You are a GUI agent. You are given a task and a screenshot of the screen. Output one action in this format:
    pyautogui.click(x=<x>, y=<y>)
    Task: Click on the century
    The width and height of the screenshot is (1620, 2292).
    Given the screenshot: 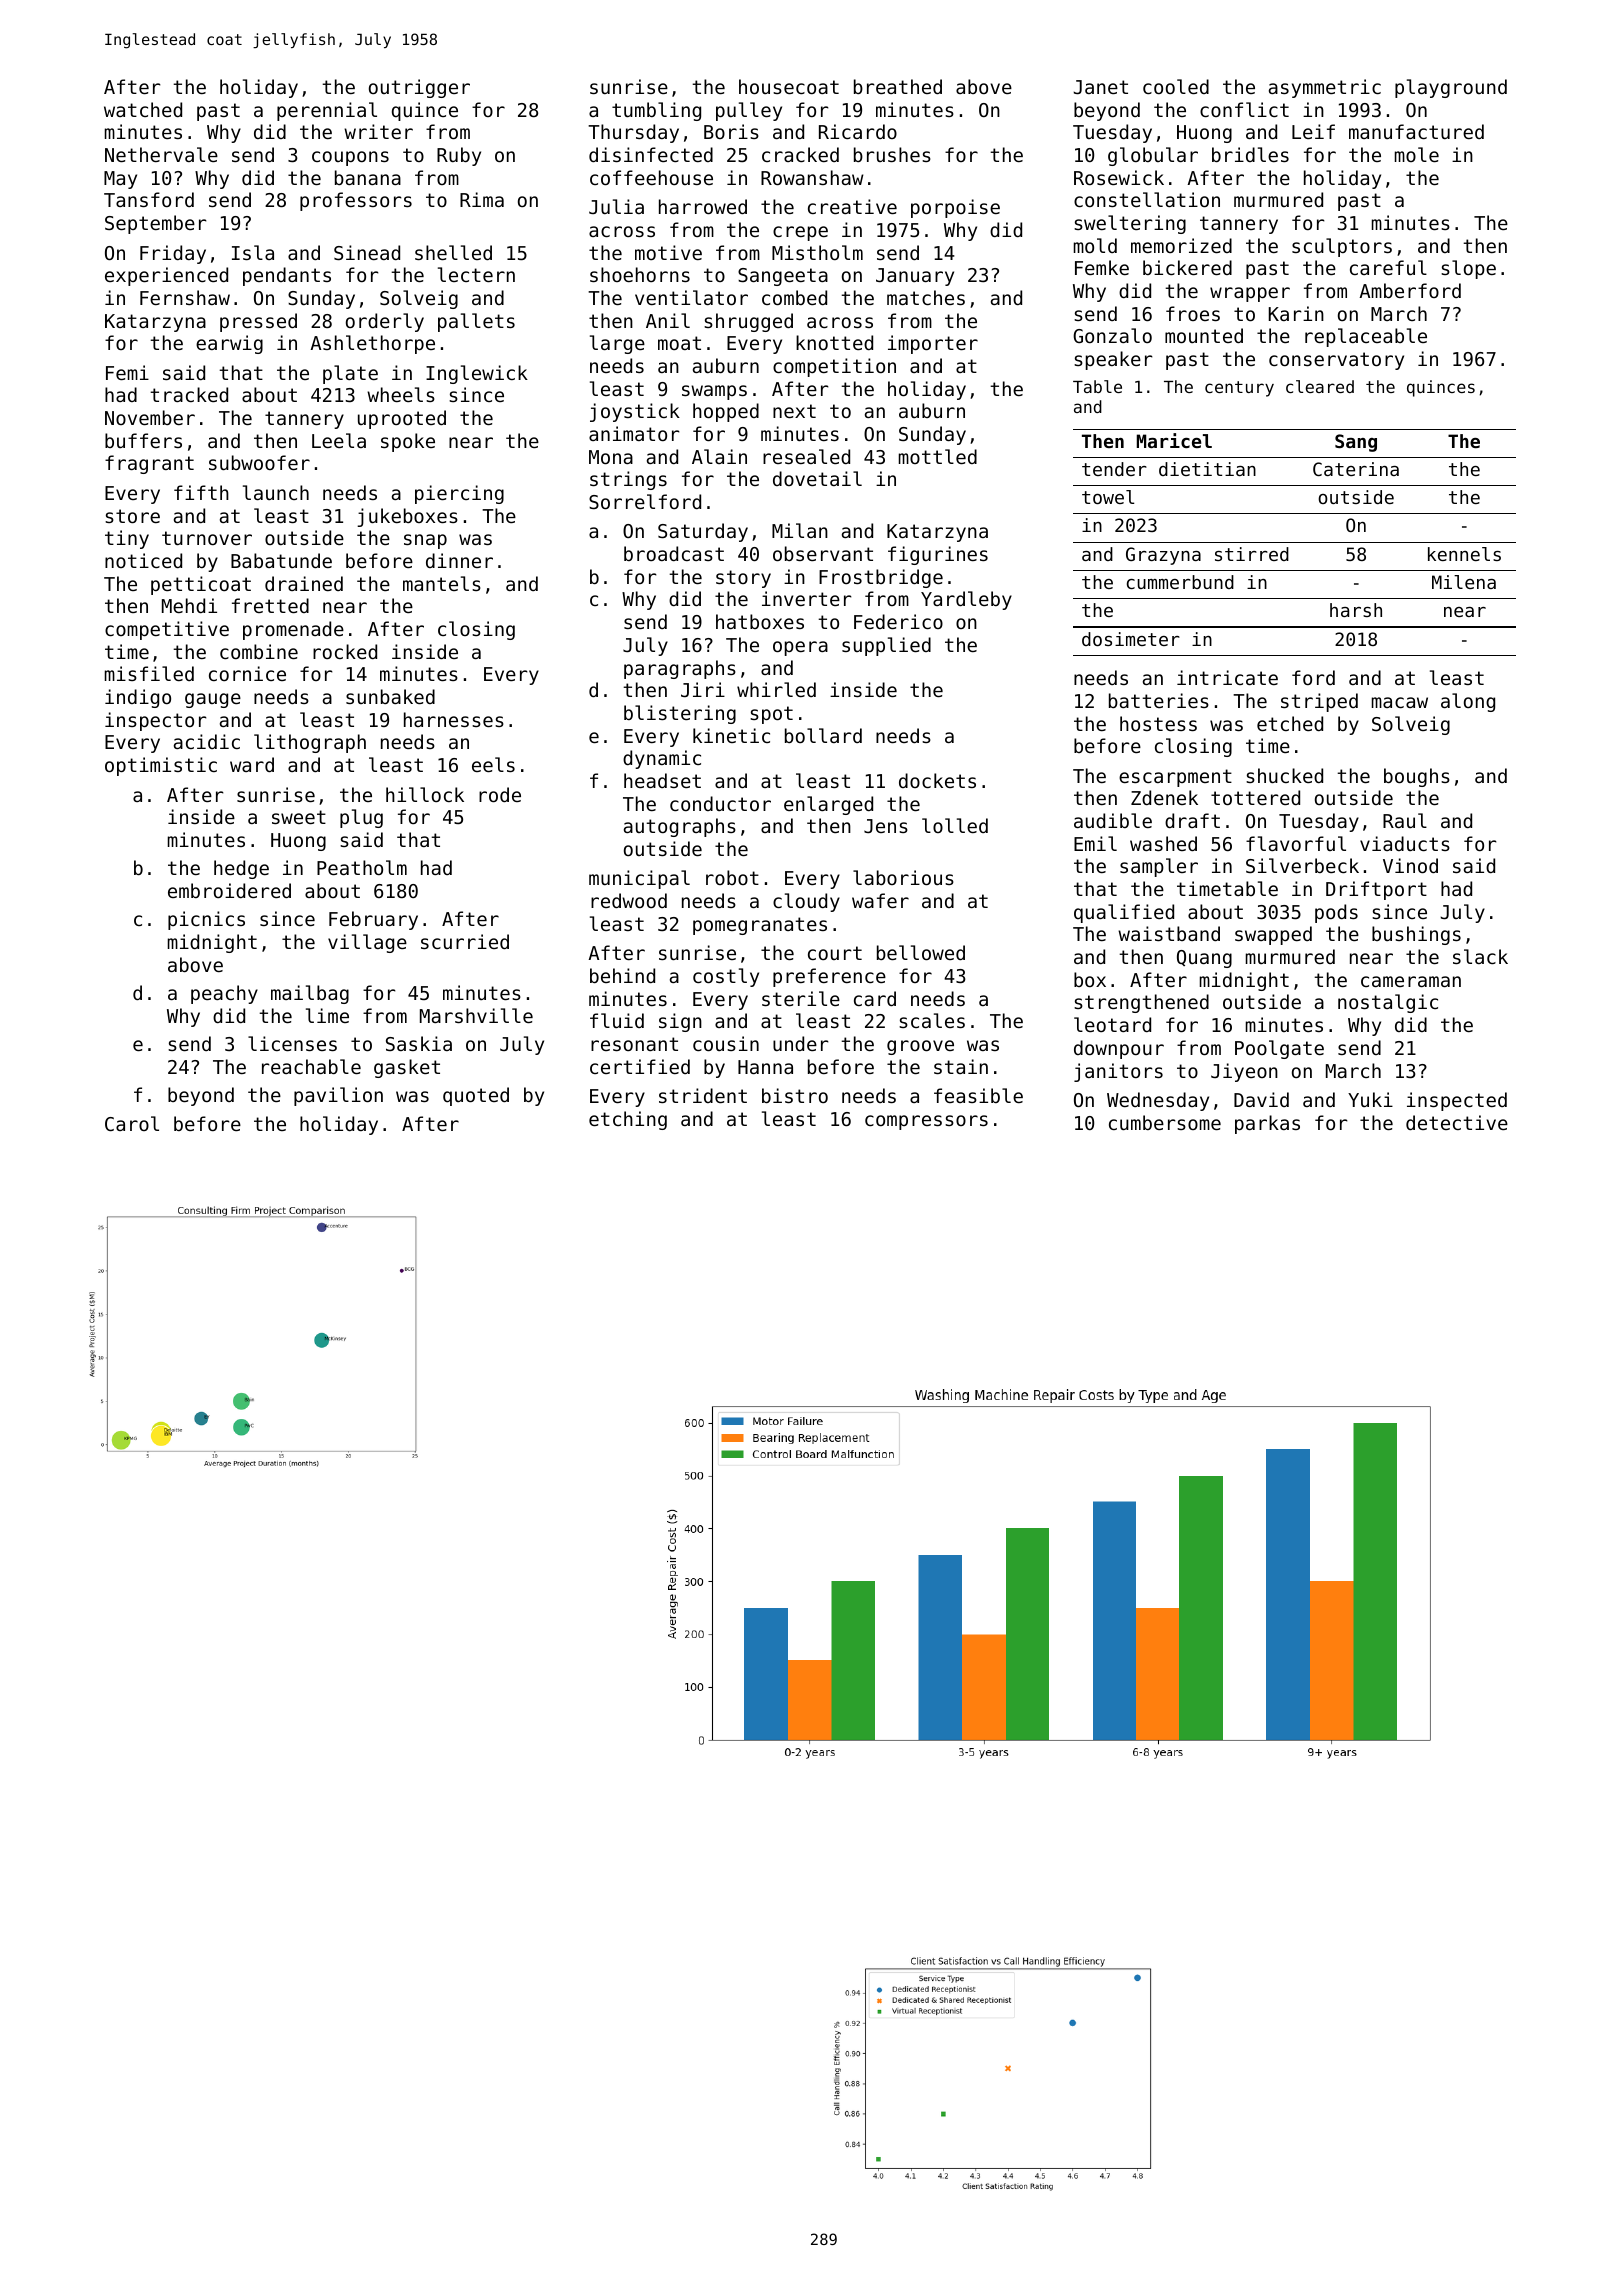 What is the action you would take?
    pyautogui.click(x=1239, y=389)
